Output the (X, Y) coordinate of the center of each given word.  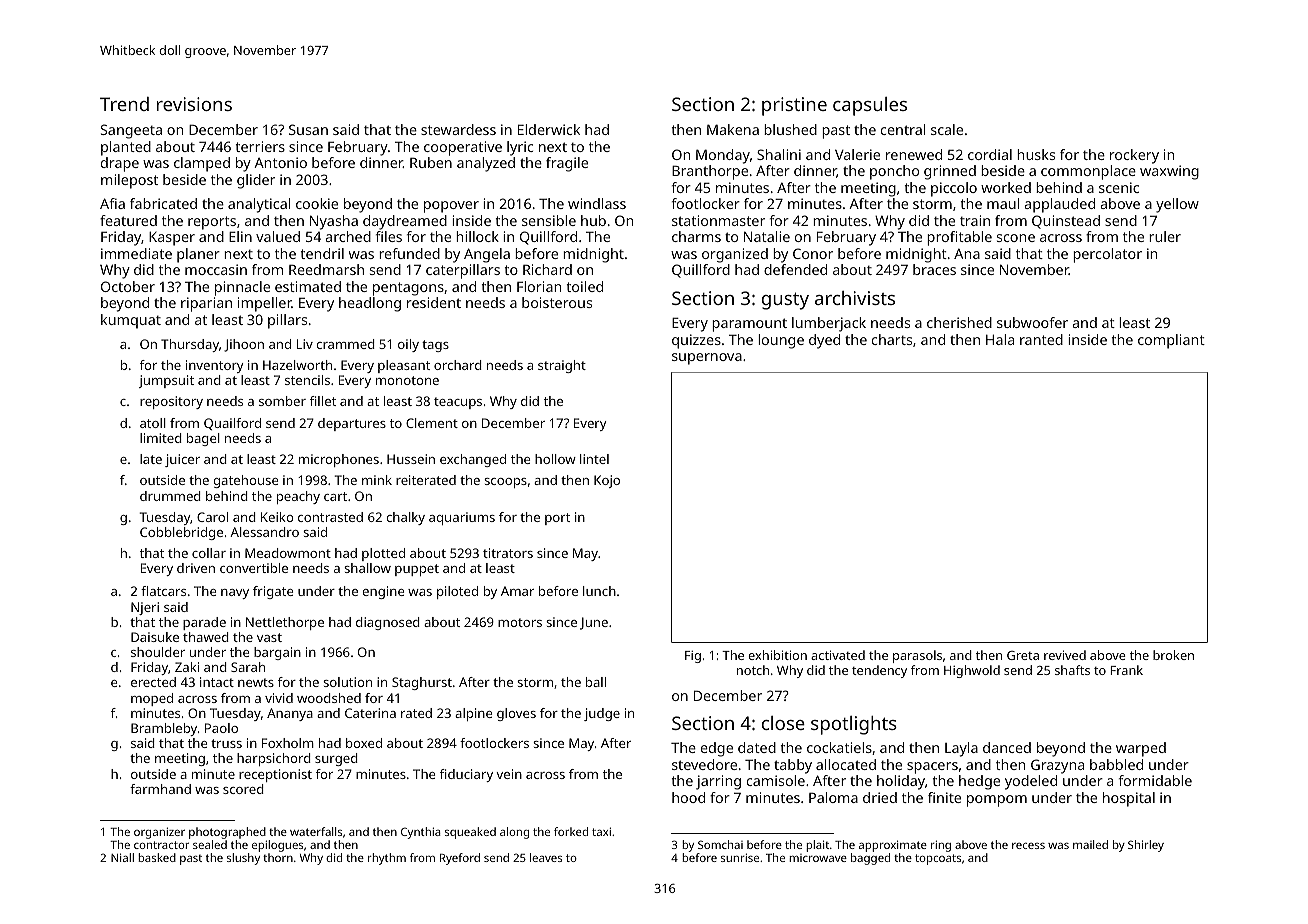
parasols (917, 656)
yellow (1177, 205)
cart (335, 496)
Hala (1000, 339)
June (594, 623)
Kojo (607, 481)
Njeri (145, 608)
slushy (243, 859)
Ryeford (460, 859)
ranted (1041, 339)
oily (408, 345)
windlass (597, 203)
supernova (707, 359)
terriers (260, 146)
